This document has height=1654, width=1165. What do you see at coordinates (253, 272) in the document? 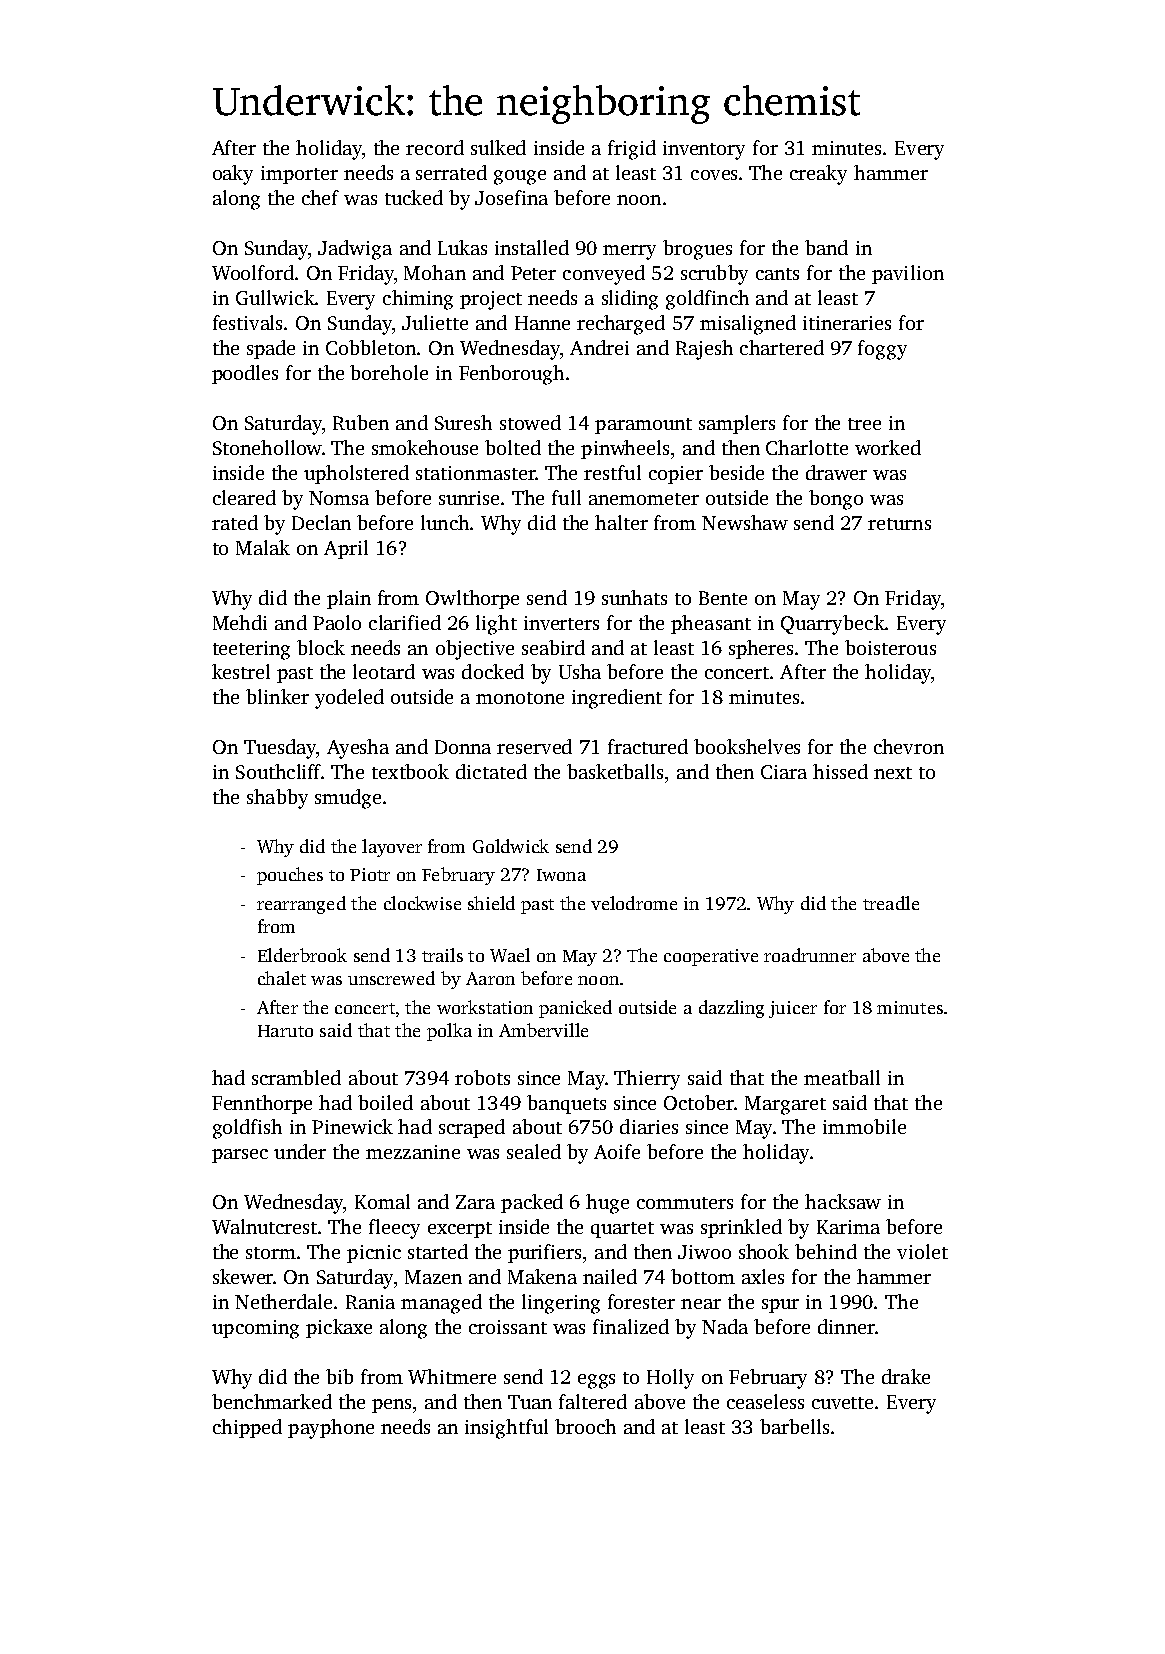
I see `Woolford` at bounding box center [253, 272].
